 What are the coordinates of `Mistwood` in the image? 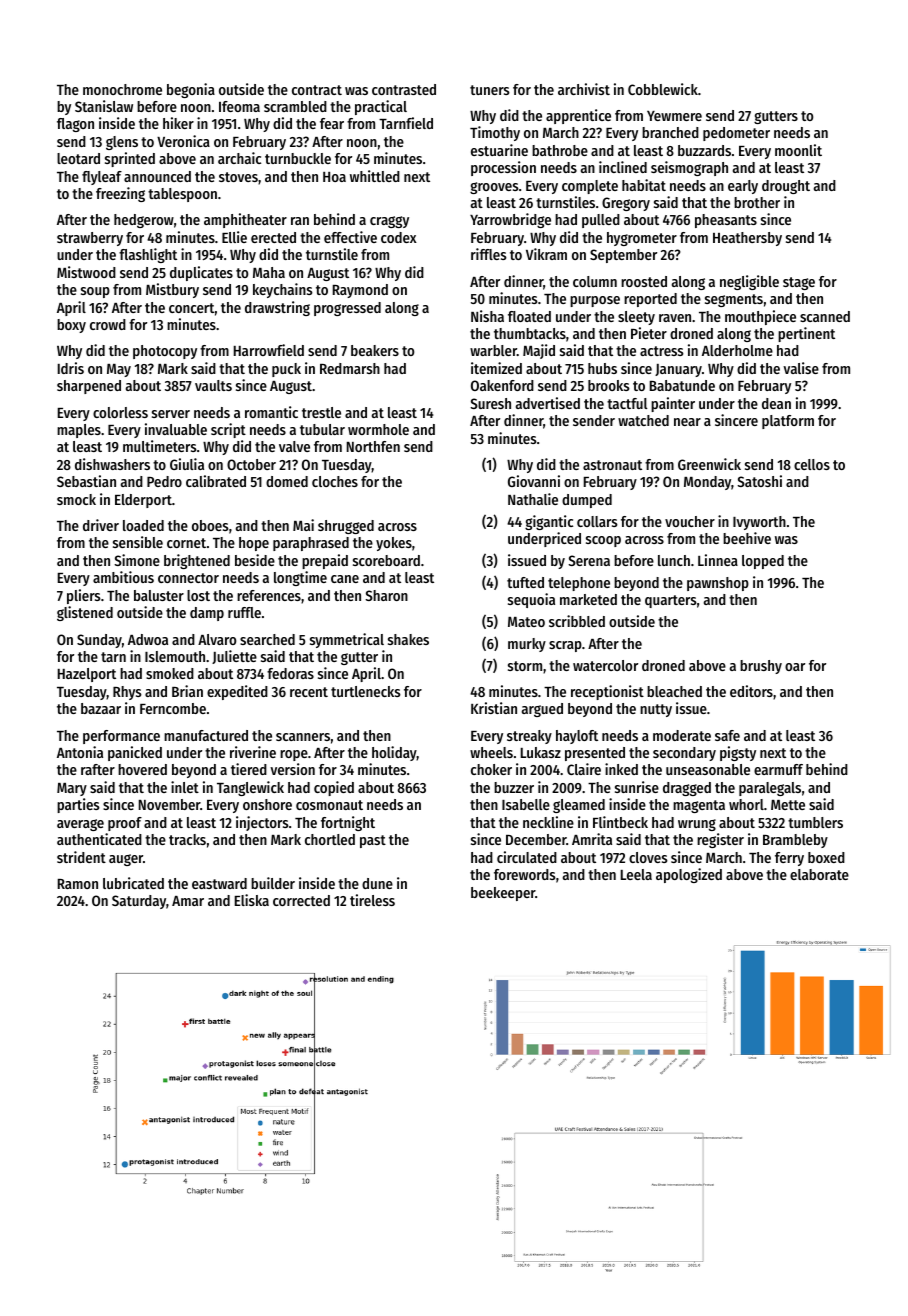 It's located at (86, 272).
